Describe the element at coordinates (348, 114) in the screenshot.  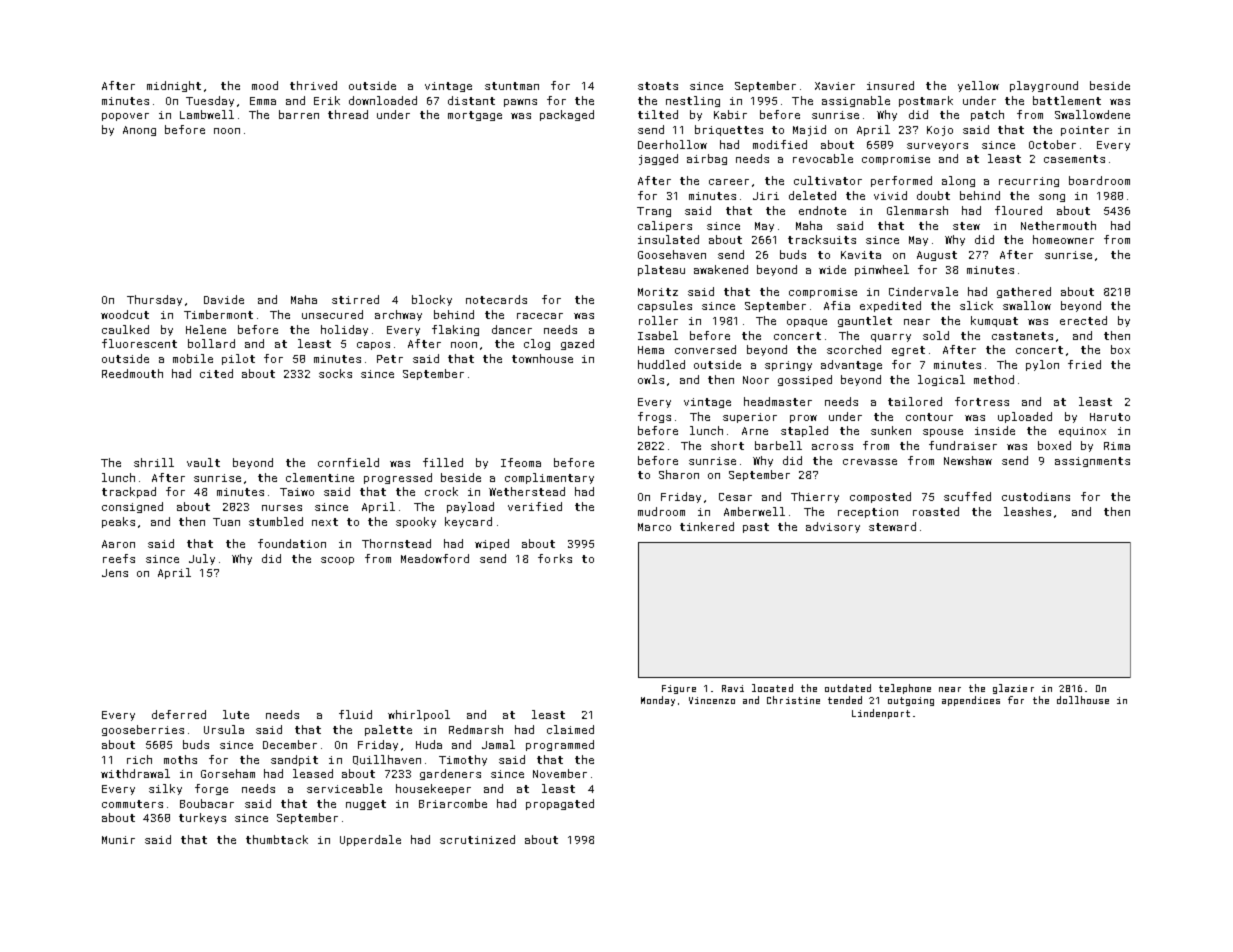
I see `thread` at that location.
